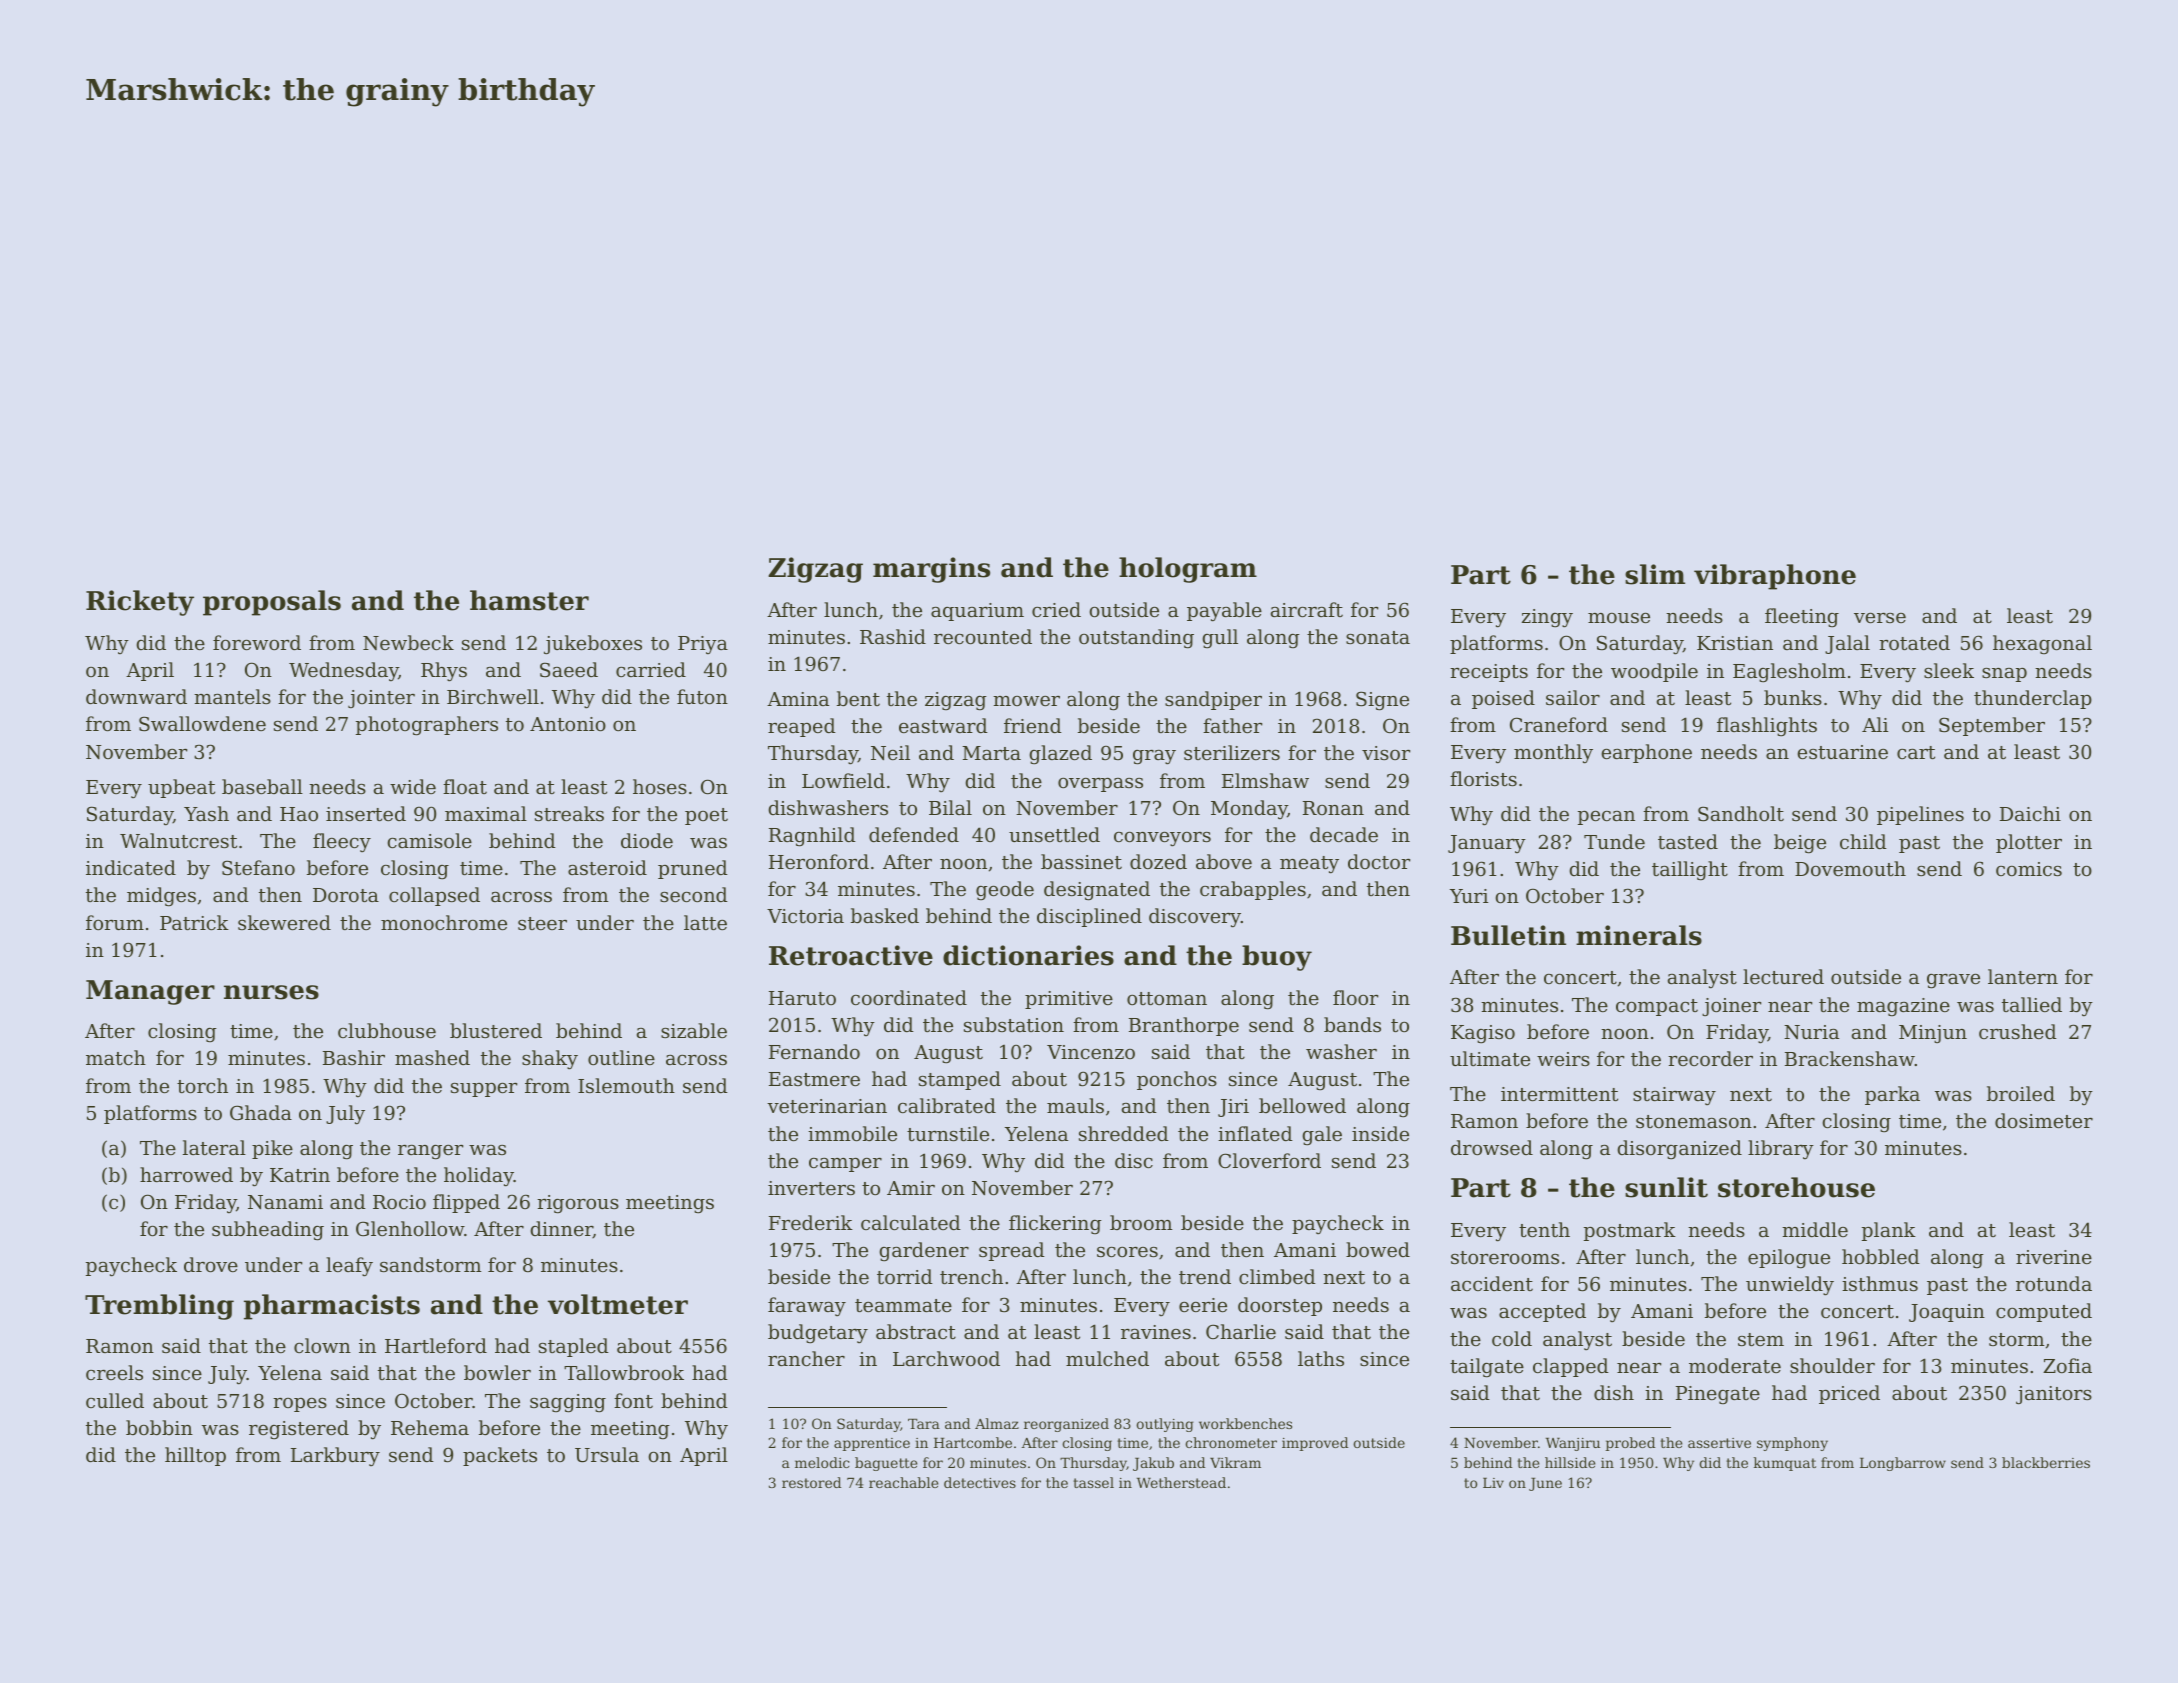  I want to click on accident, so click(1492, 1283).
